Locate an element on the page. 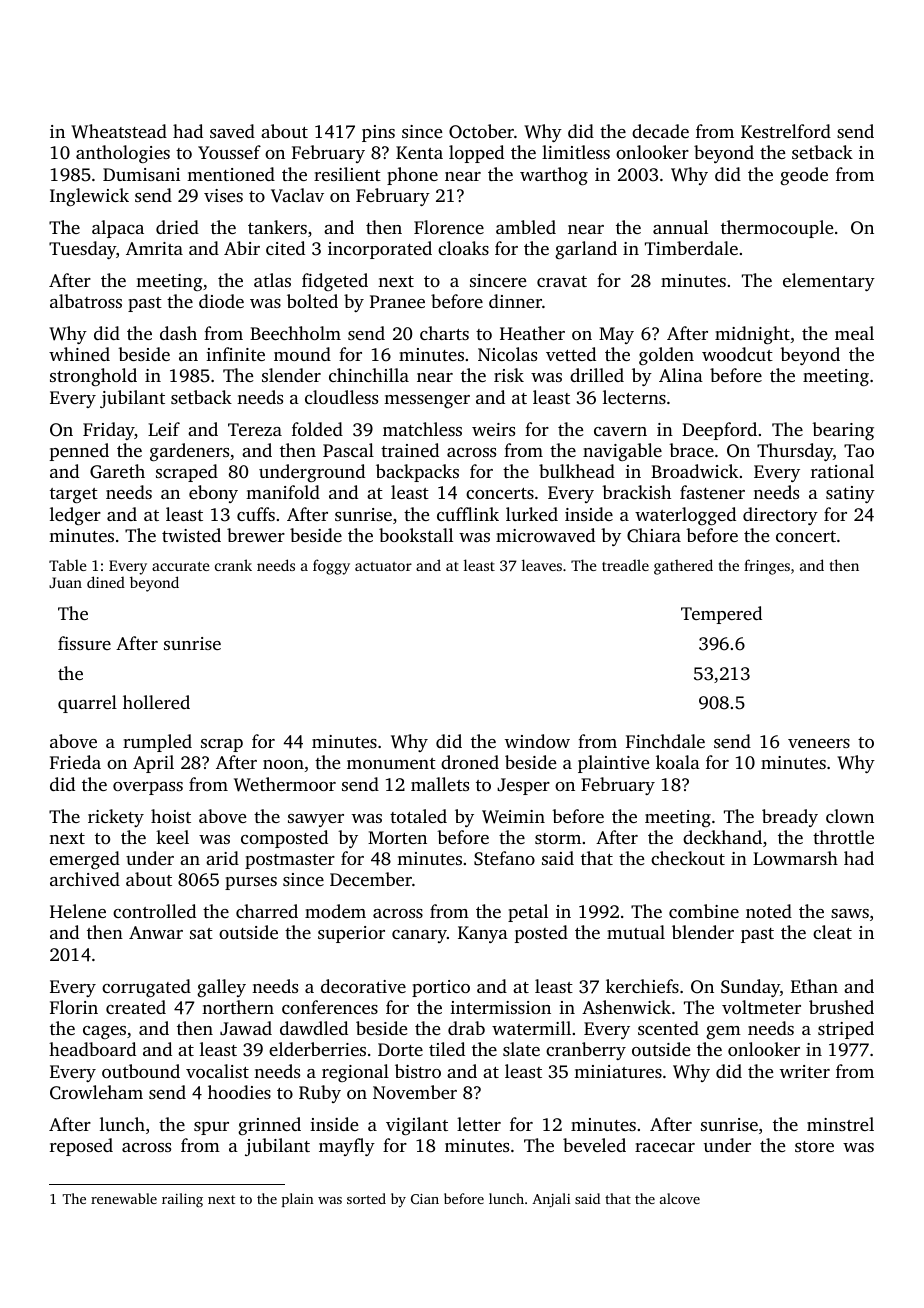 The image size is (924, 1308). Wheatstead is located at coordinates (119, 131).
